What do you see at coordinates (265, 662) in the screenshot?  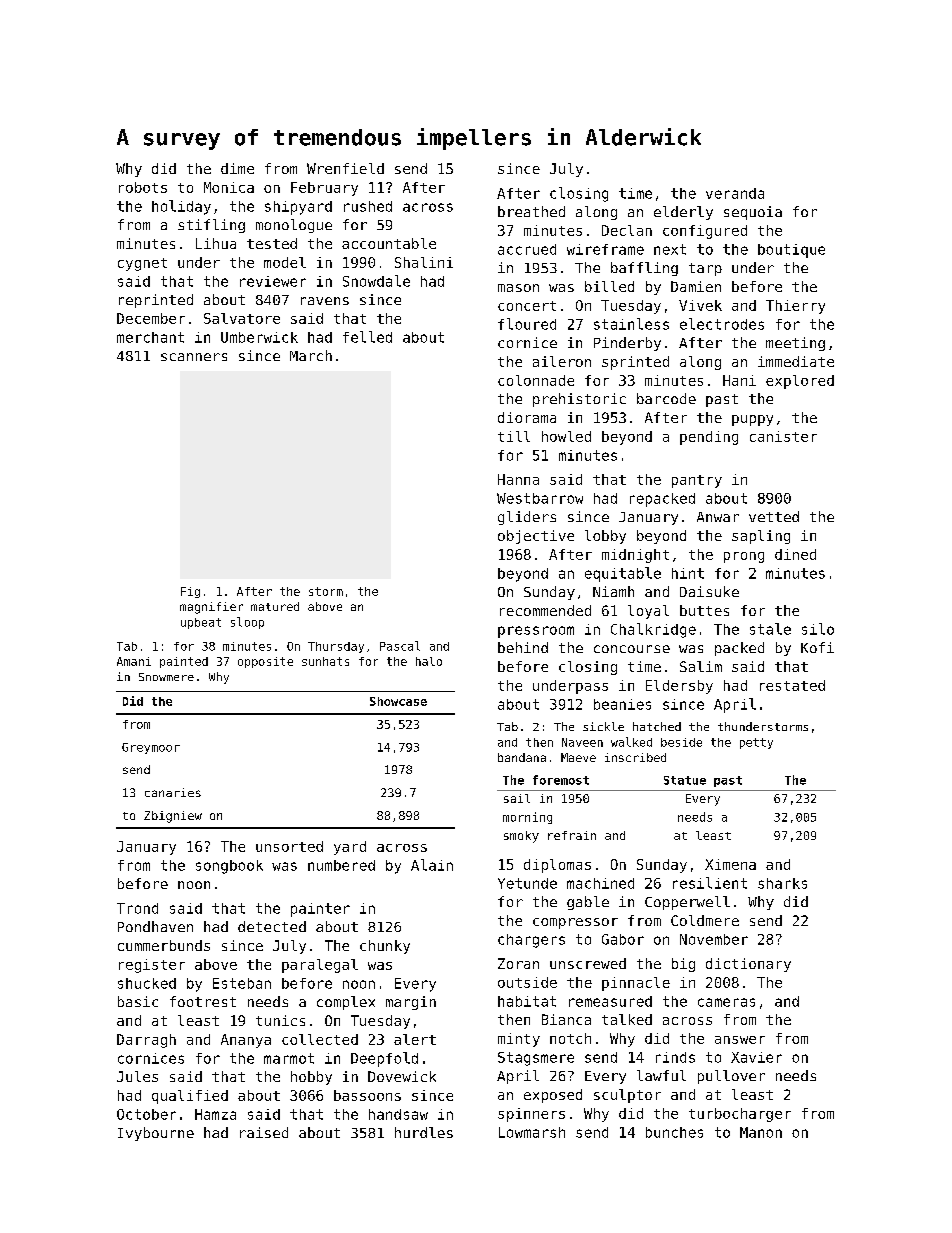 I see `opposite` at bounding box center [265, 662].
